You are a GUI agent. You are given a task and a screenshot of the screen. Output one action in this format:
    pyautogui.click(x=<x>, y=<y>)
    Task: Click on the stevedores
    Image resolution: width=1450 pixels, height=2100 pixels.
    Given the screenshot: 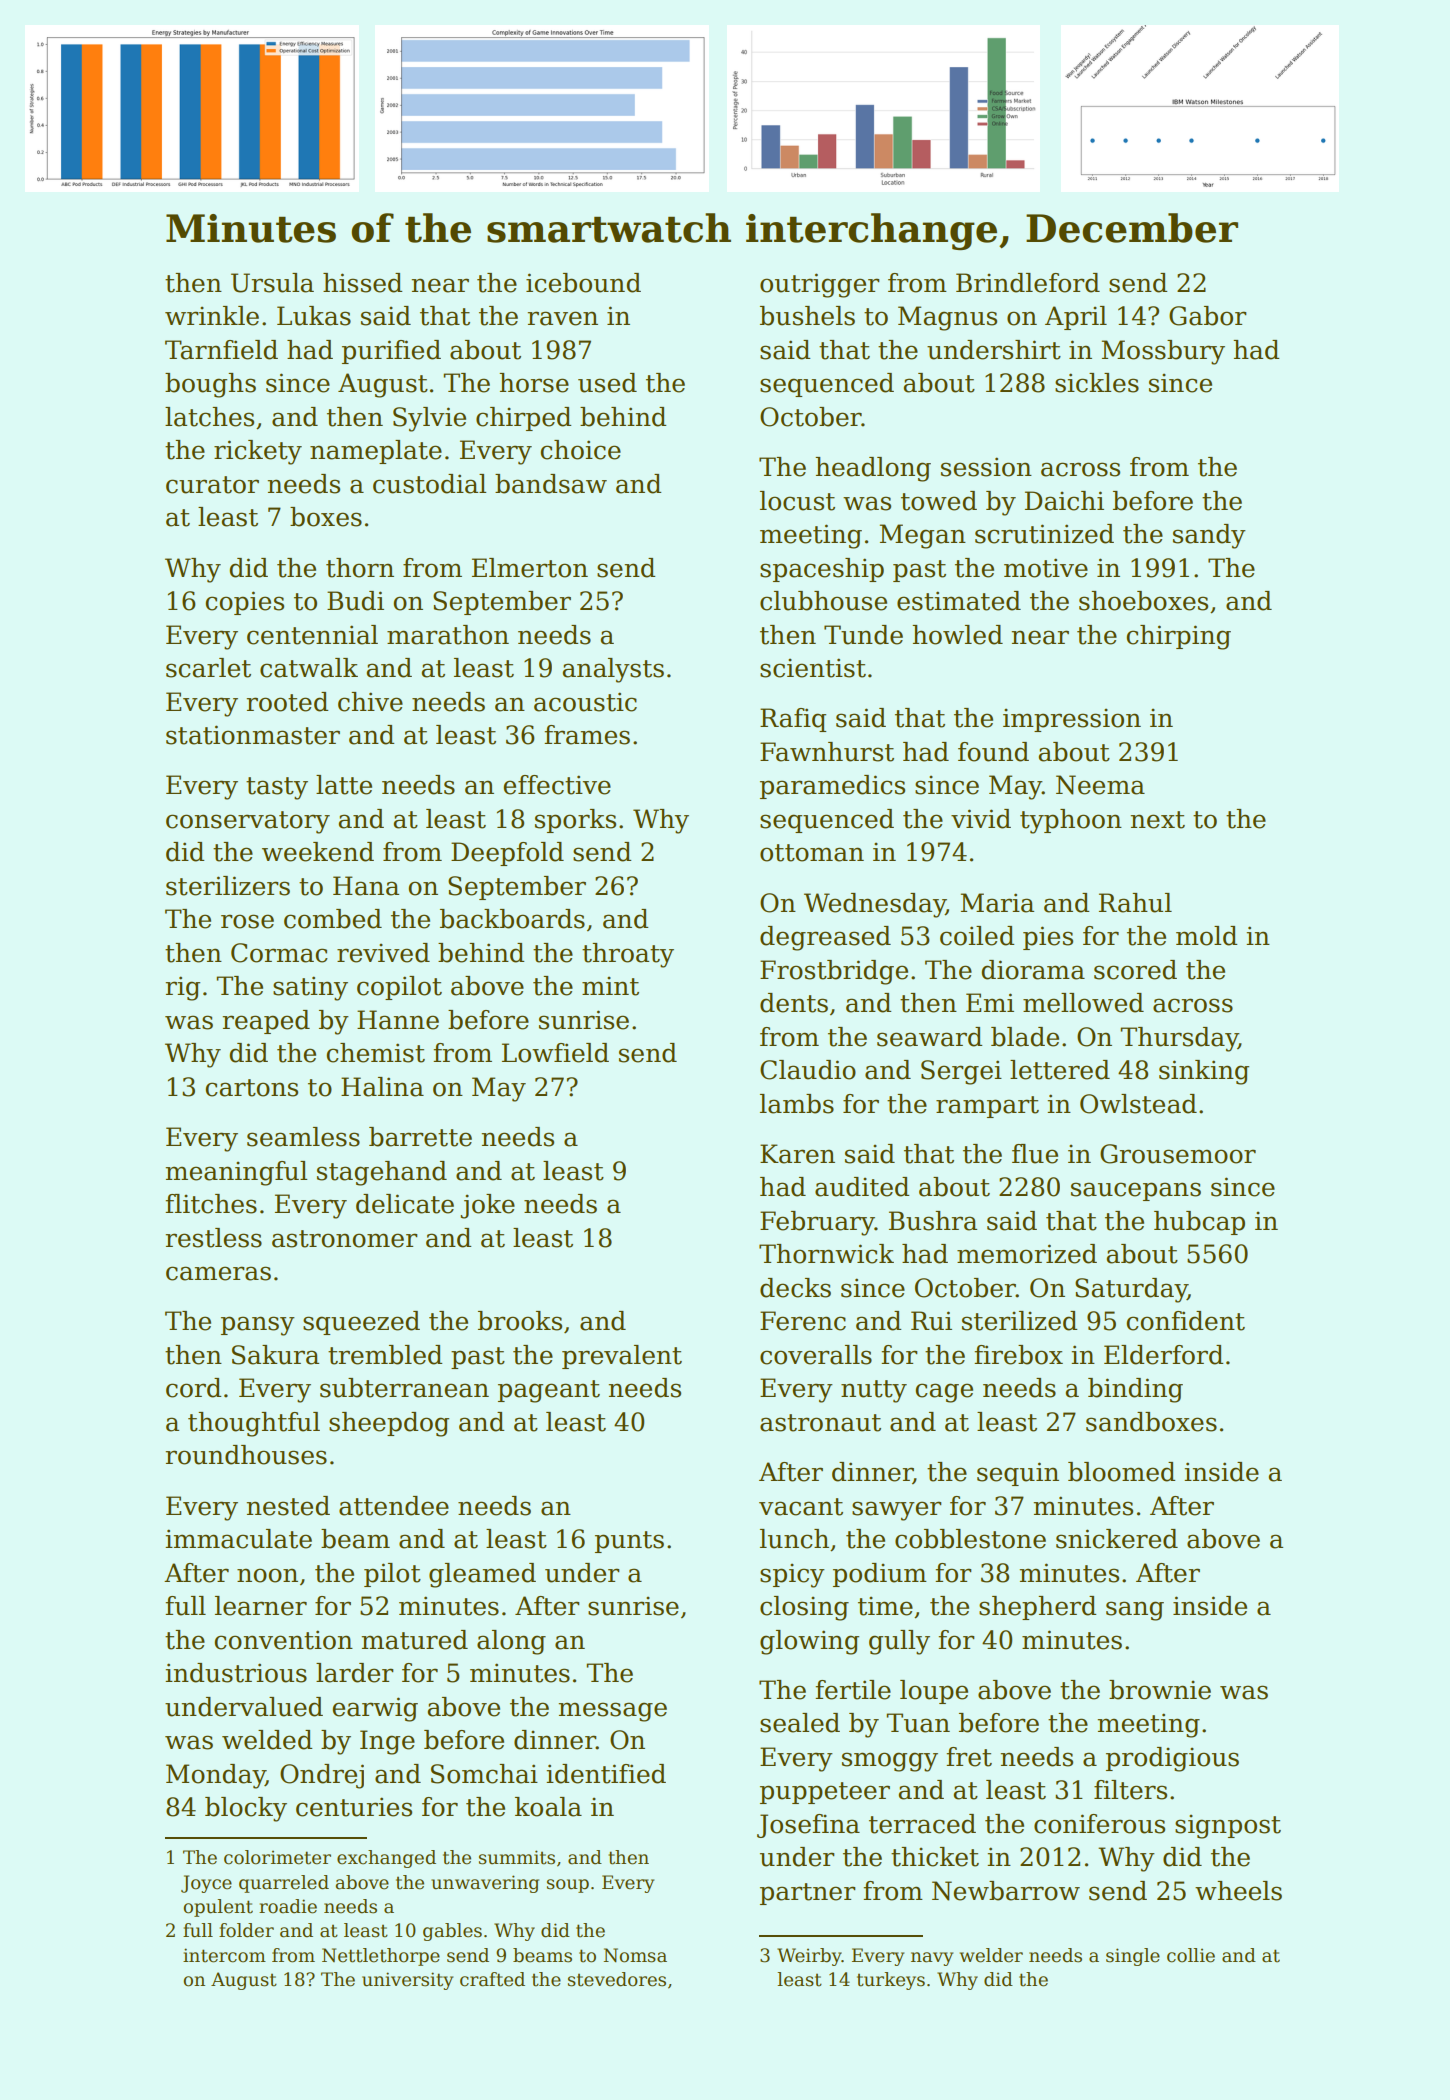 What is the action you would take?
    pyautogui.click(x=617, y=1979)
